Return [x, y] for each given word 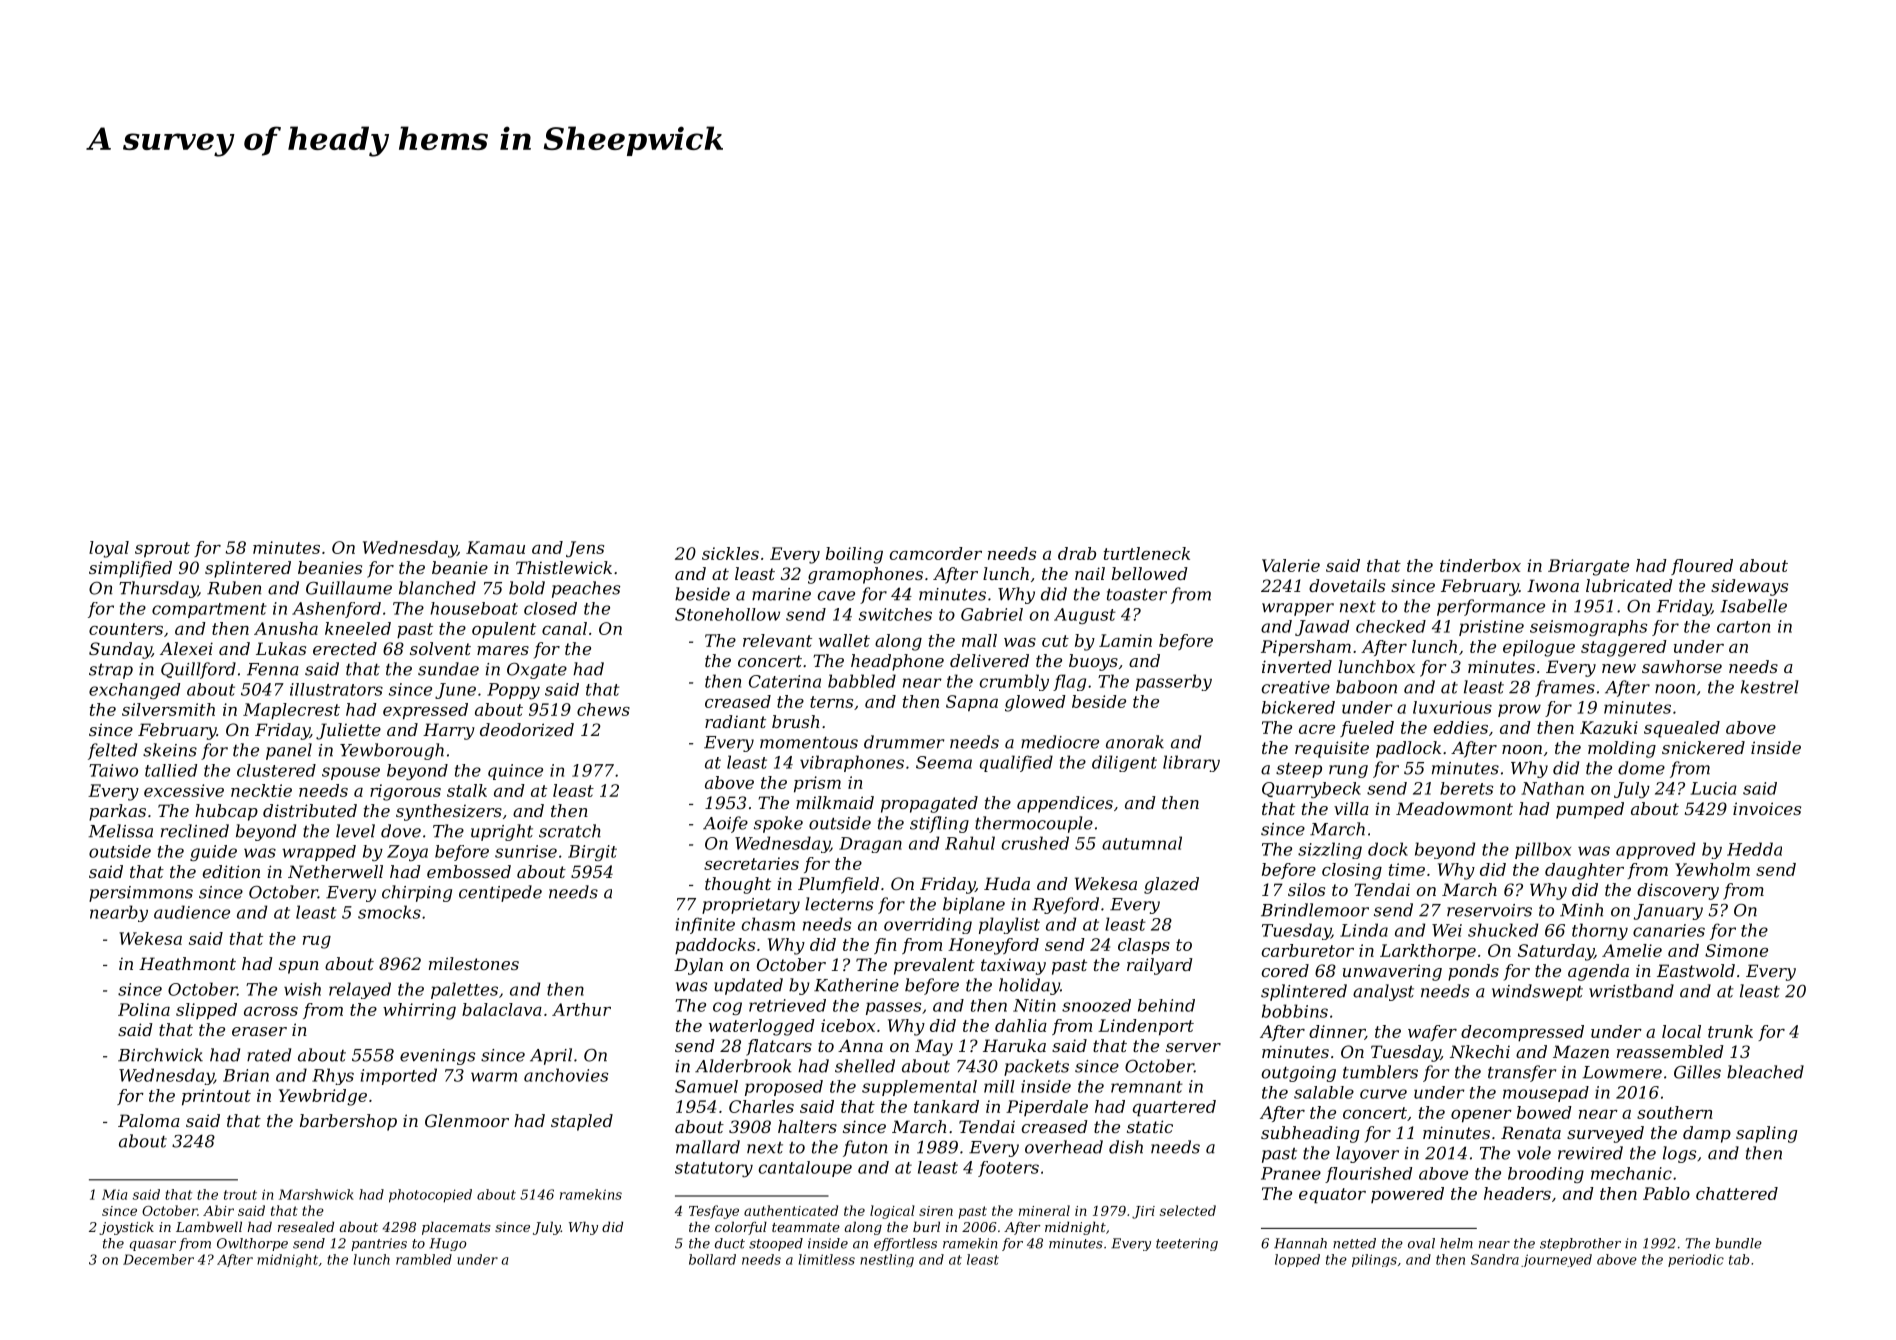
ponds [1473, 972]
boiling [854, 555]
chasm [768, 924]
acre [1317, 729]
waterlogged [762, 1027]
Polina [144, 1009]
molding [1622, 749]
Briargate [1588, 567]
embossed [469, 871]
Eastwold [1696, 970]
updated [748, 986]
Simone [1736, 950]
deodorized [527, 730]
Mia [114, 1194]
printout [216, 1097]
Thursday [158, 589]
